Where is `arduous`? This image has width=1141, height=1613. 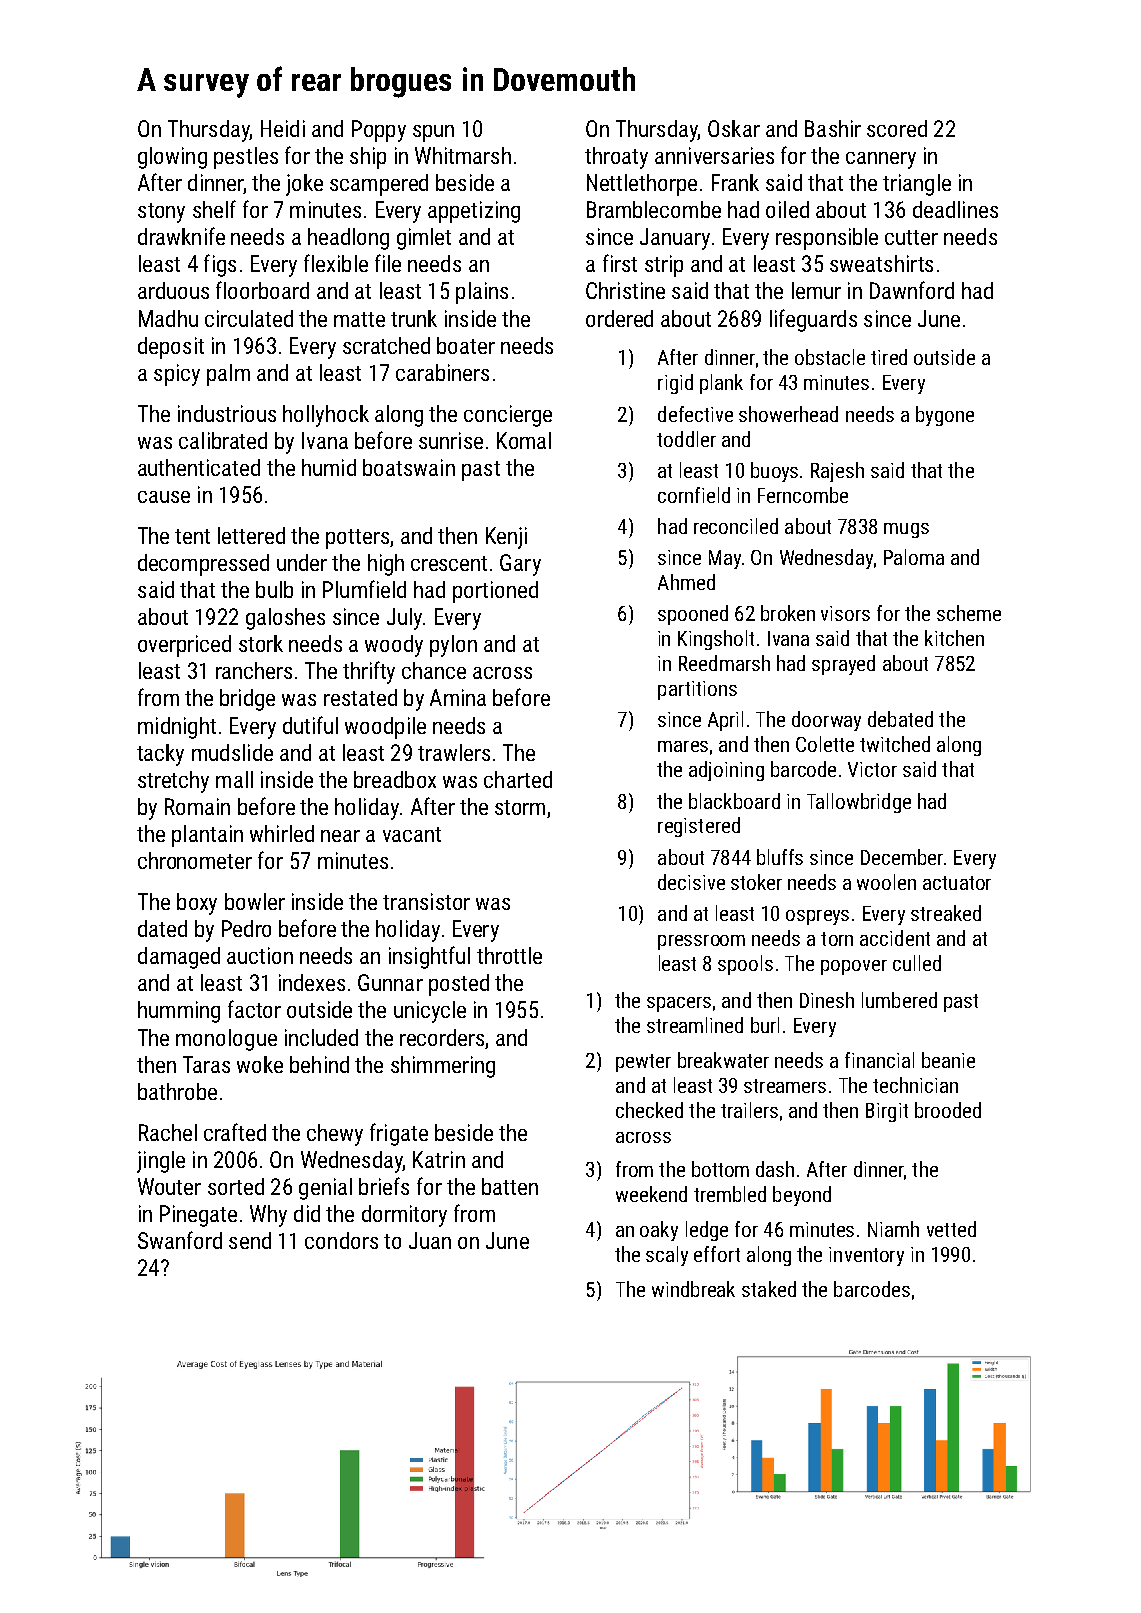 arduous is located at coordinates (173, 290).
